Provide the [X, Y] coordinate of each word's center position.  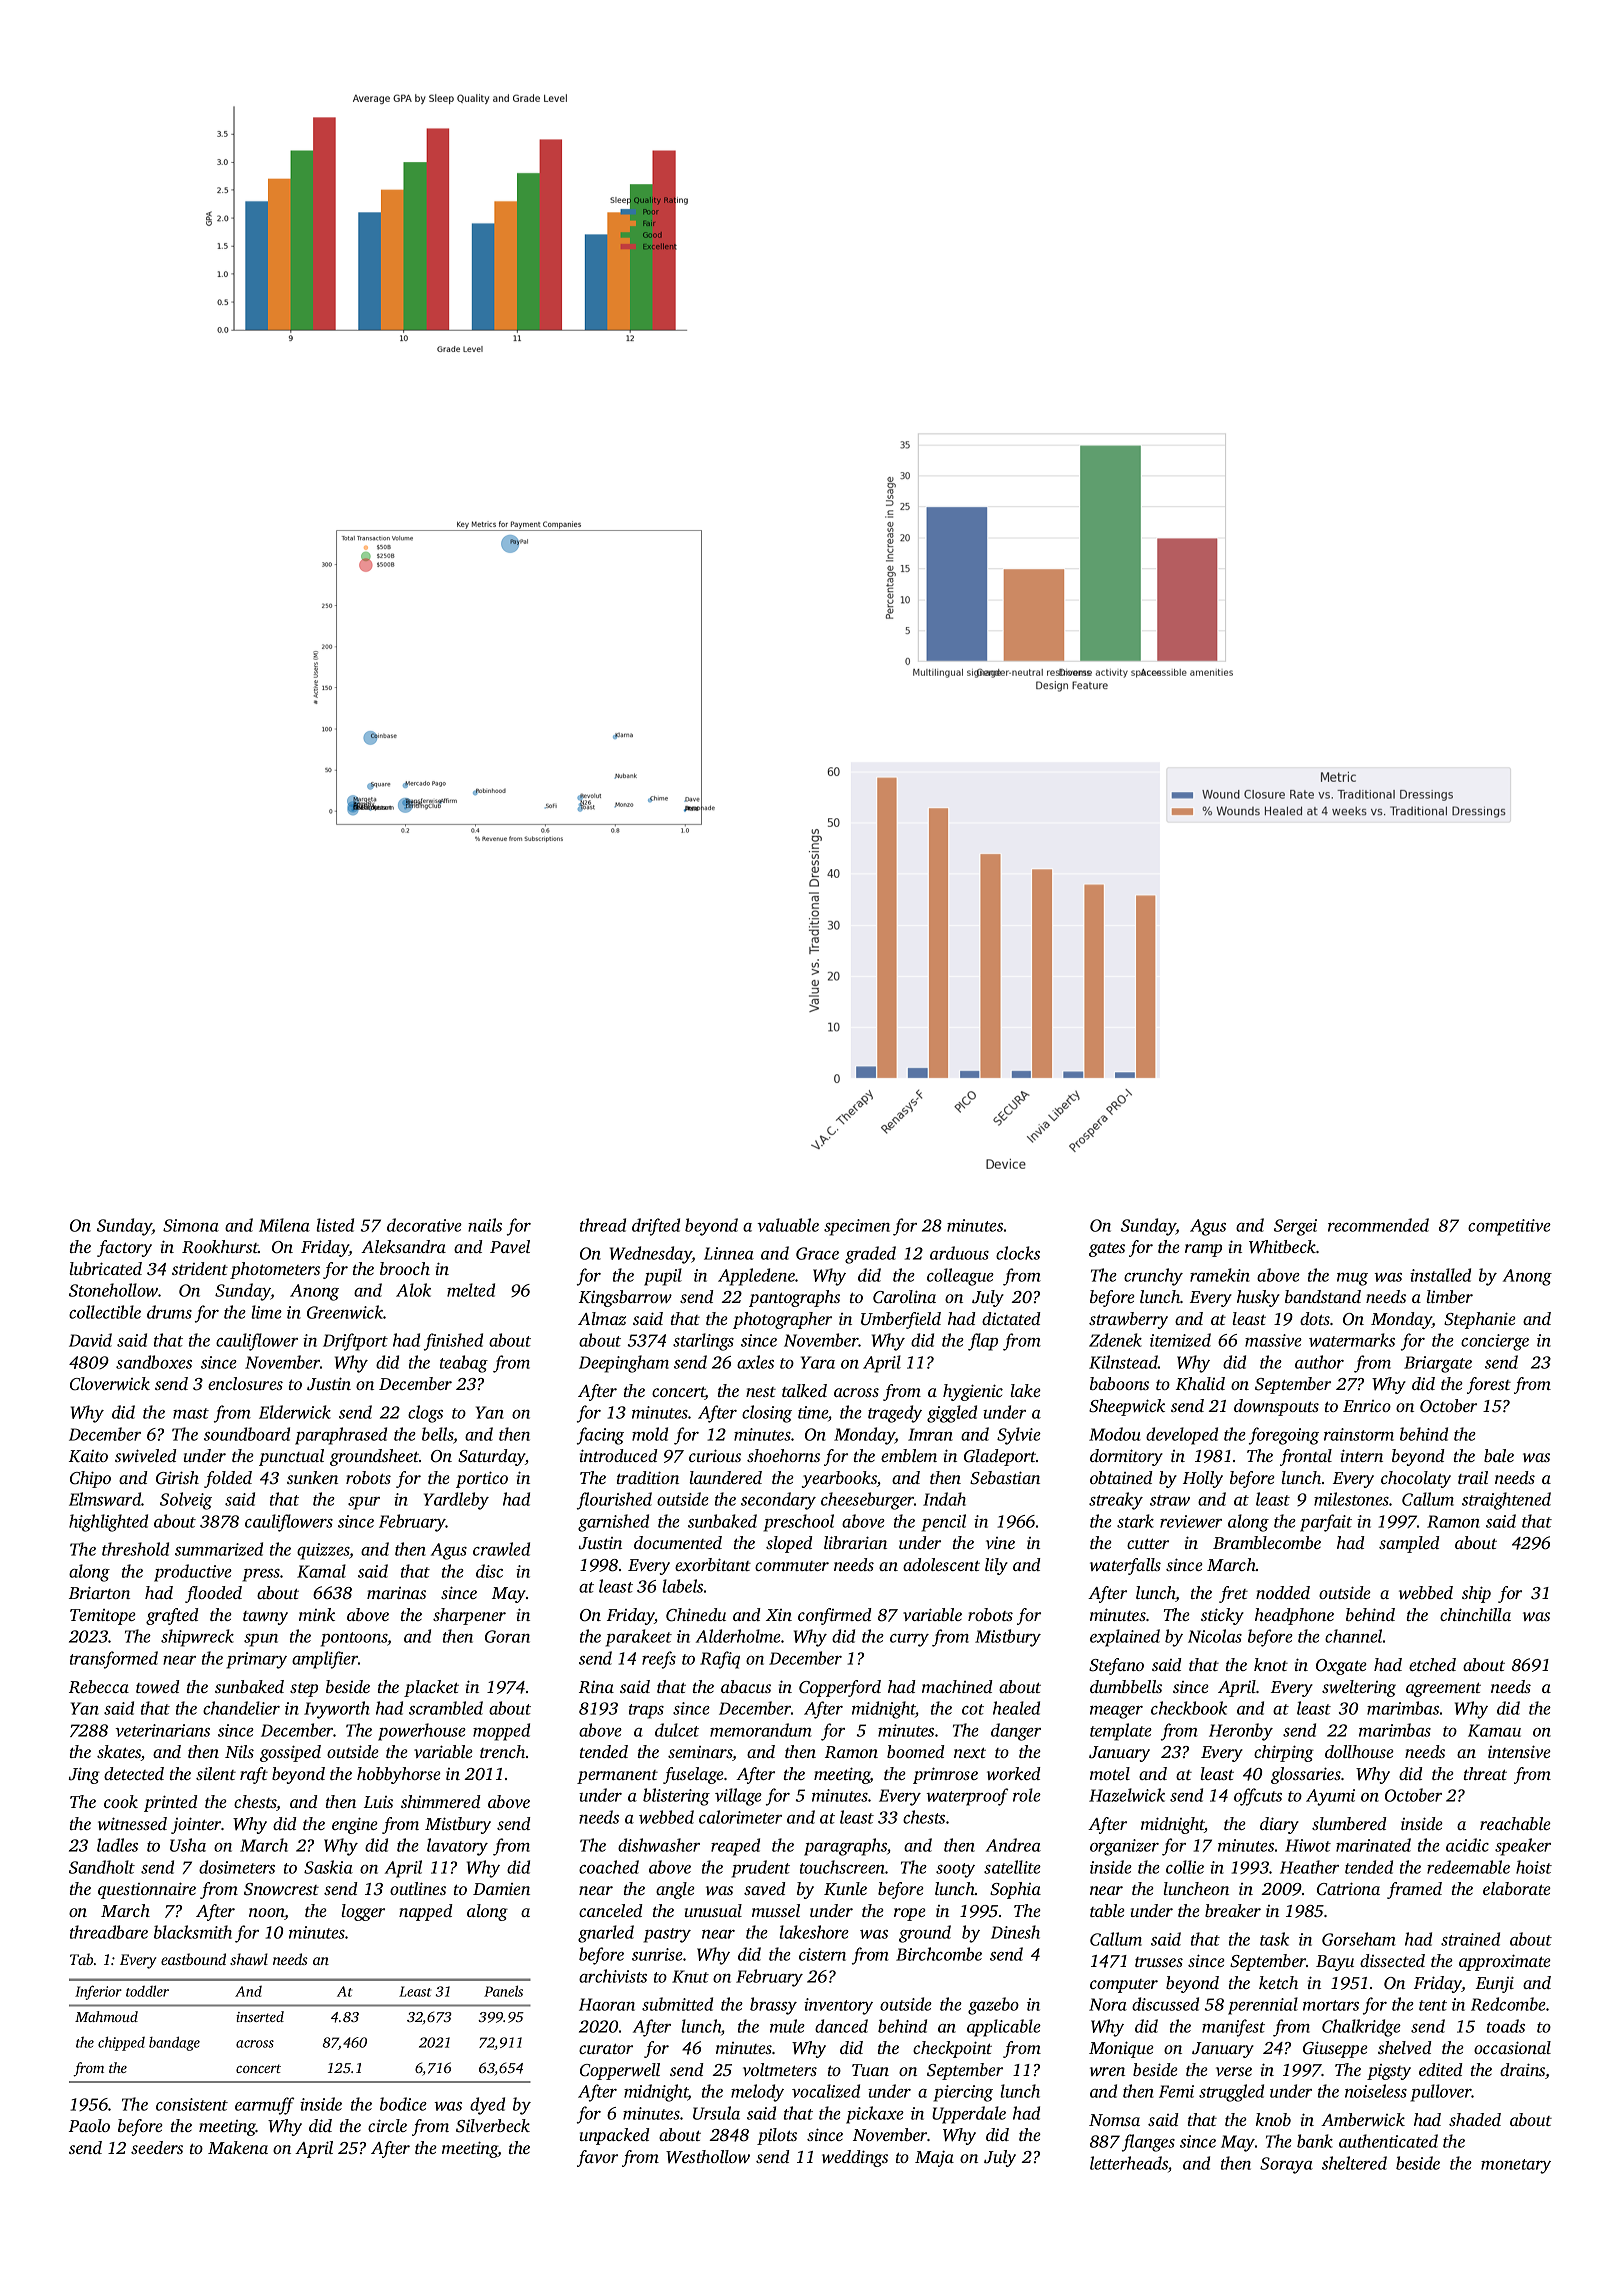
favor [597, 2158]
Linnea [729, 1253]
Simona [191, 1225]
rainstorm [1359, 1434]
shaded [1475, 2119]
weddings [855, 2158]
